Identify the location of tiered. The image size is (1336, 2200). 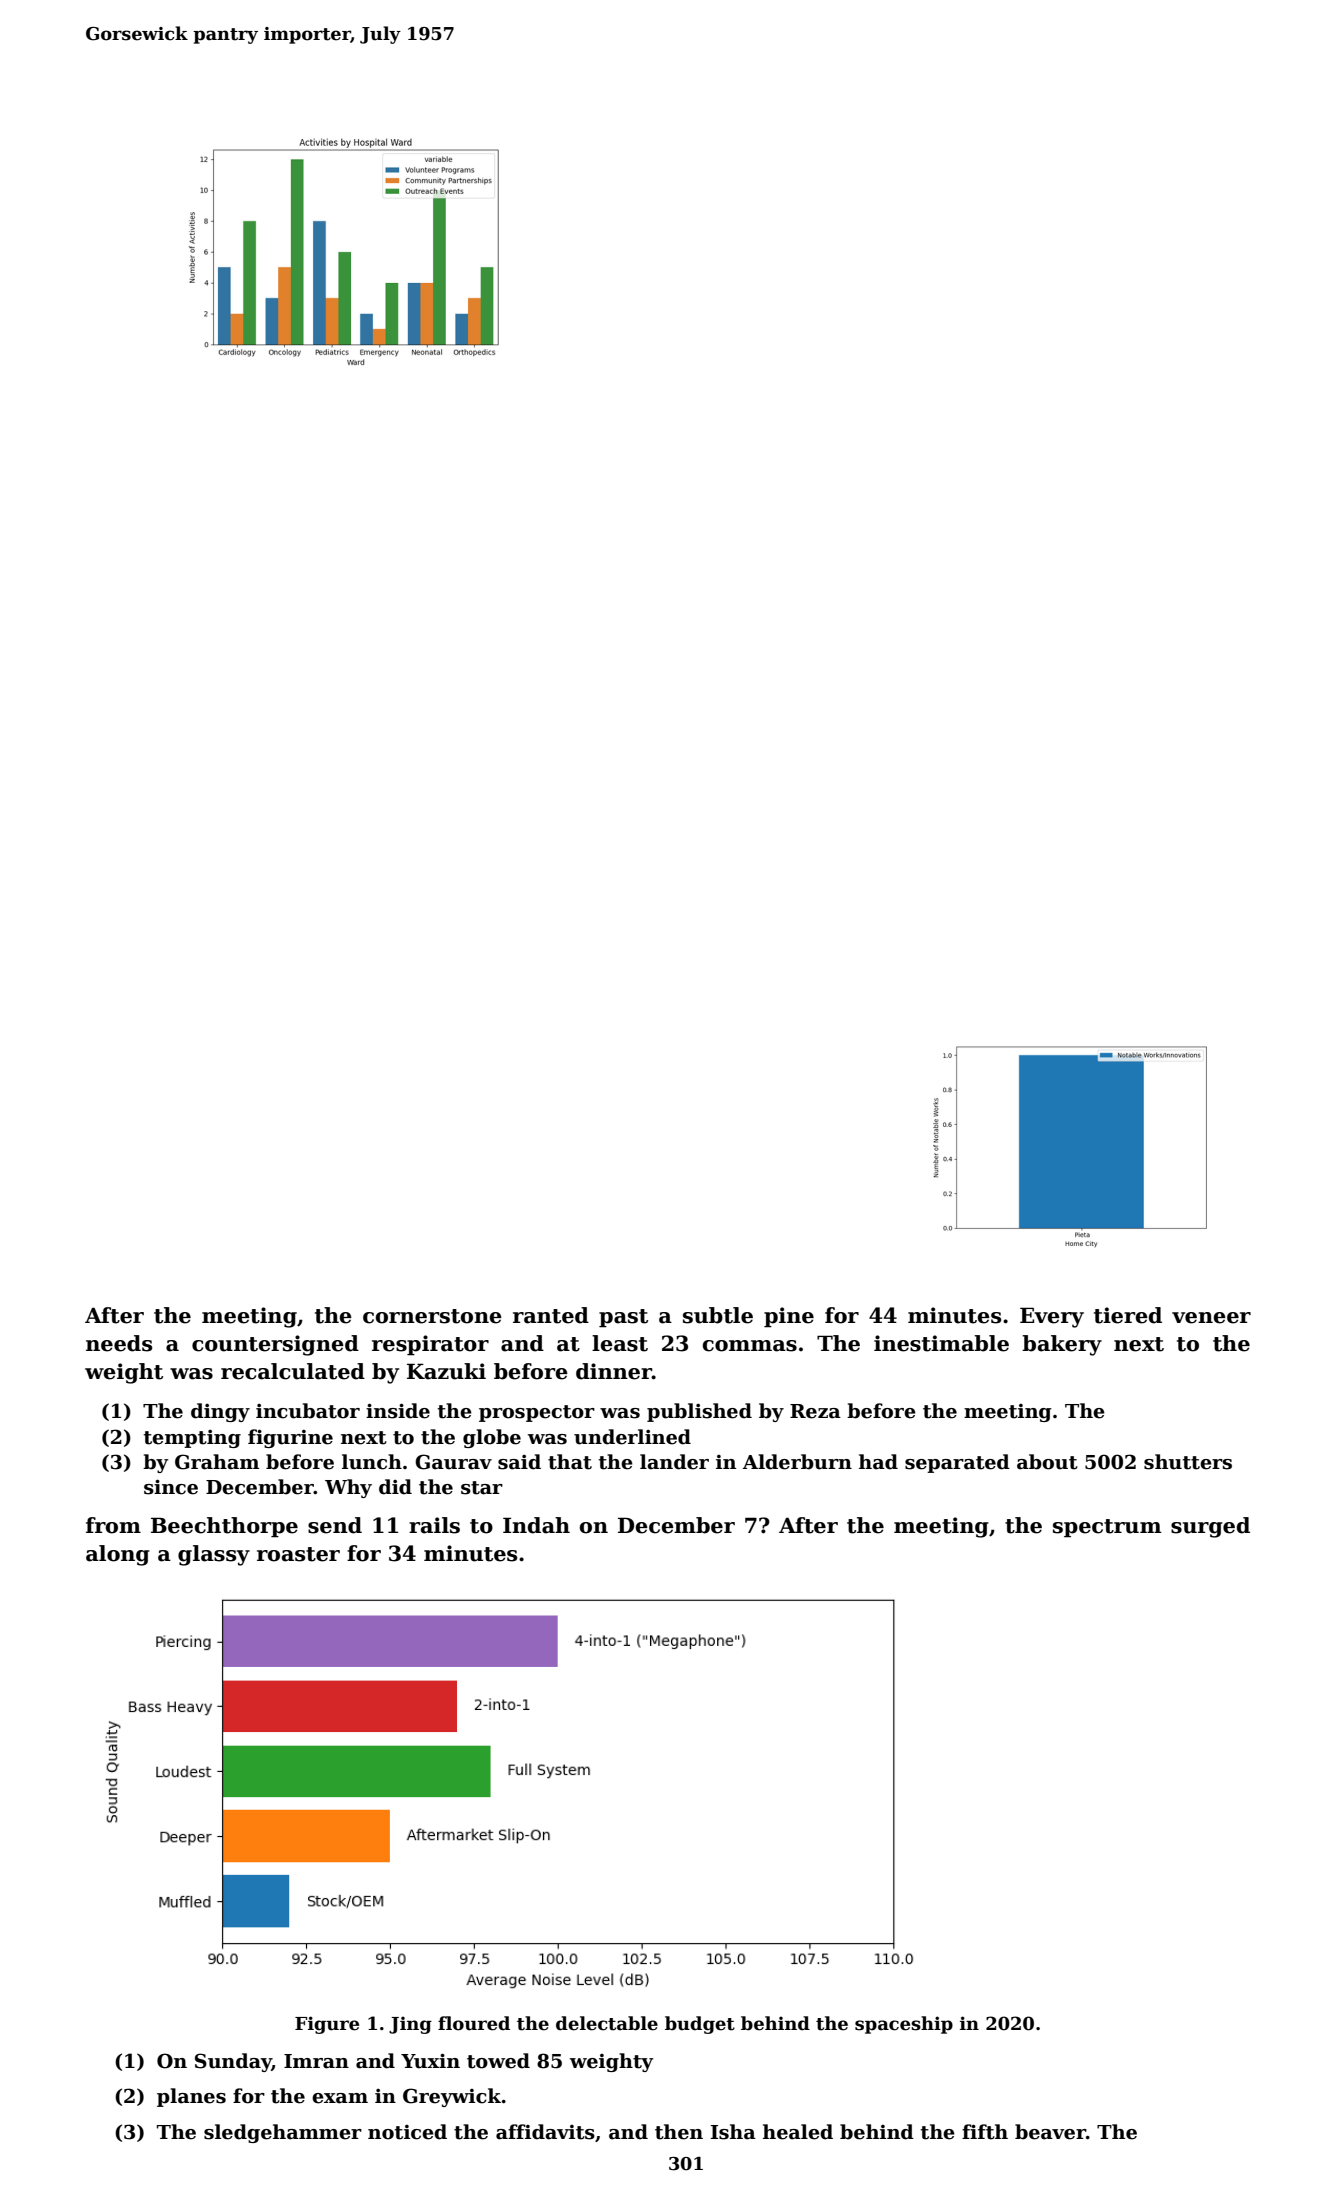
(1128, 1315).
